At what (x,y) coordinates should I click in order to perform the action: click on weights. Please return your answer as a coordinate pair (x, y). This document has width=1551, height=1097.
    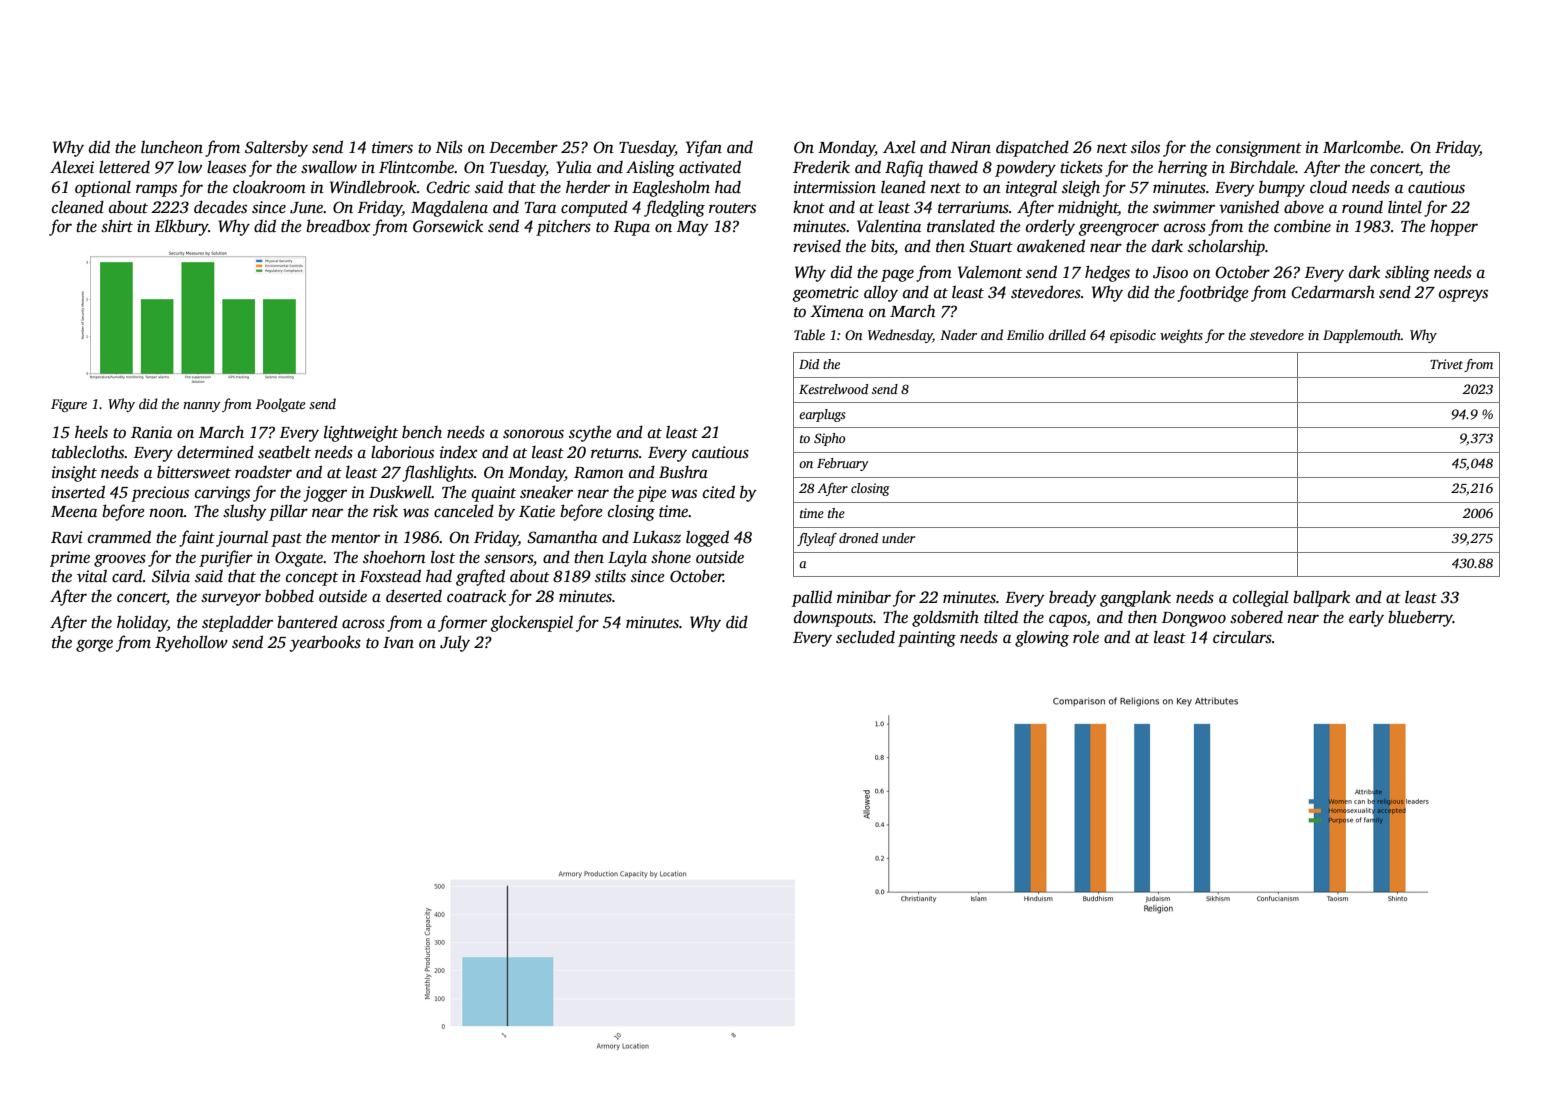
    Looking at the image, I should click on (1181, 336).
